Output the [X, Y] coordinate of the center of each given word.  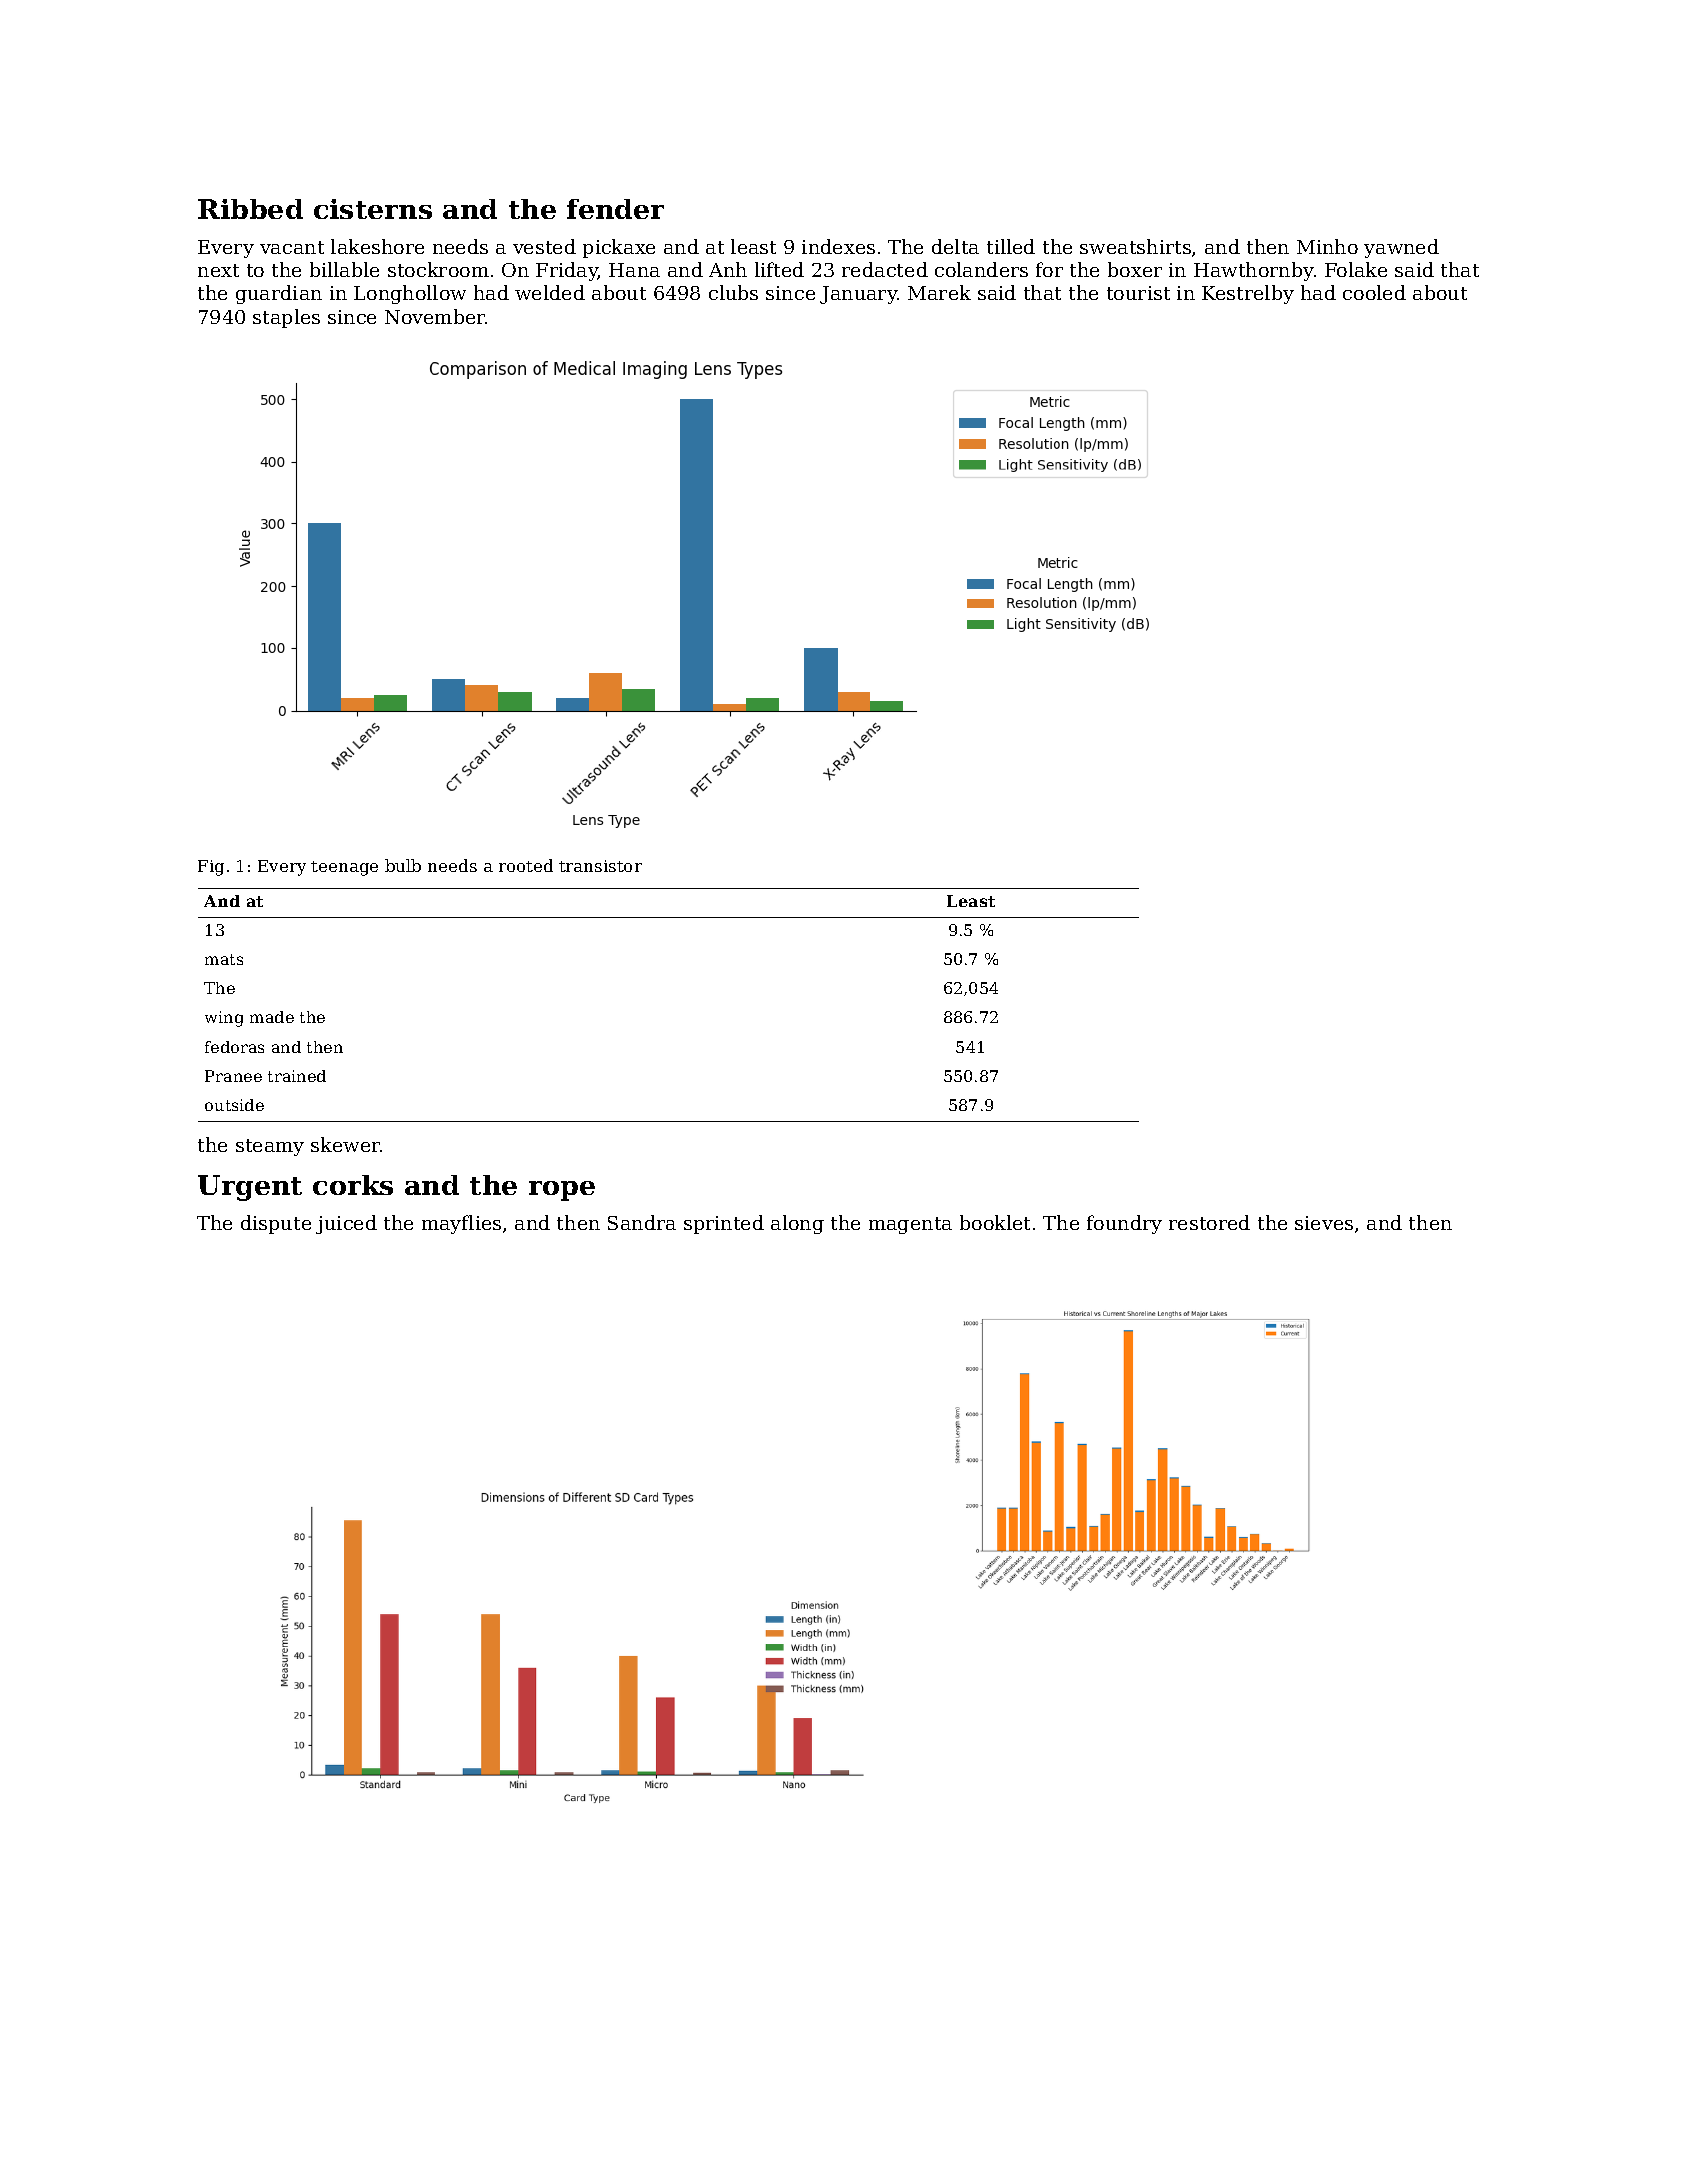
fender [615, 209]
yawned [1401, 248]
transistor [600, 866]
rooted [526, 865]
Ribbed [250, 209]
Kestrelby [1248, 294]
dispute [276, 1224]
